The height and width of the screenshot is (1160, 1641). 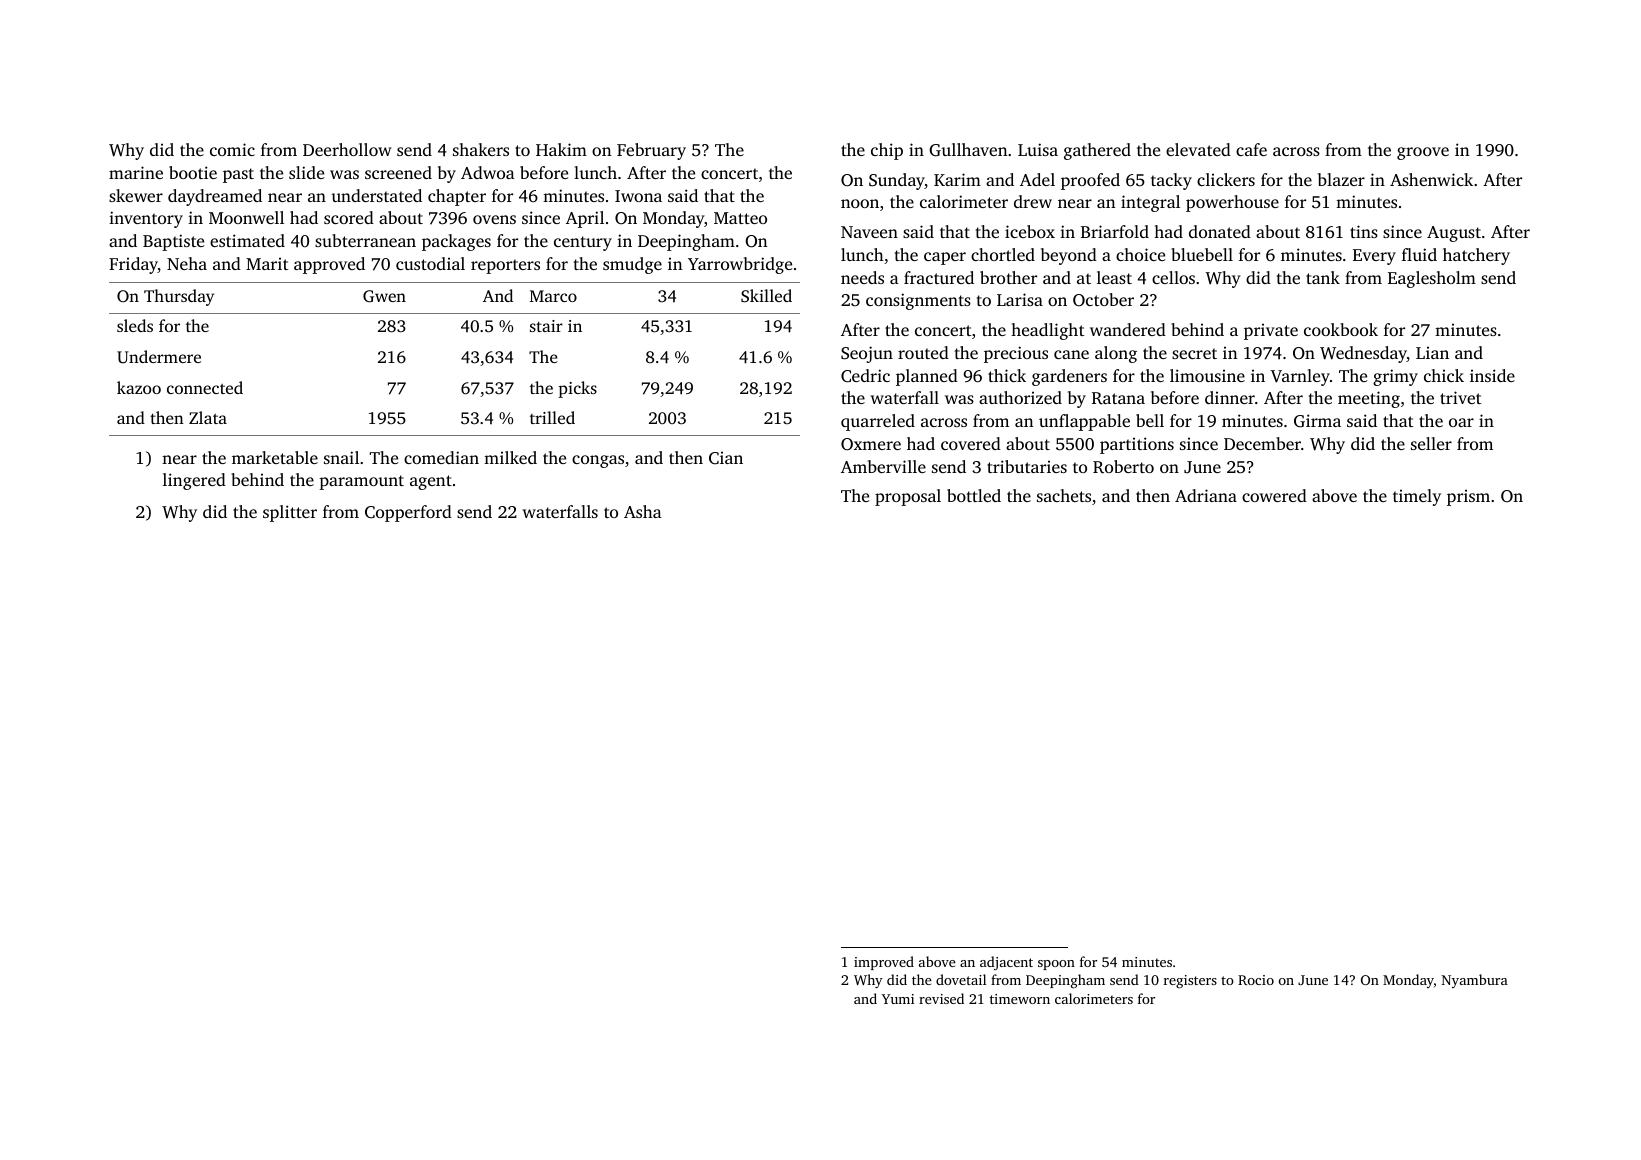 What do you see at coordinates (232, 149) in the screenshot?
I see `comic` at bounding box center [232, 149].
